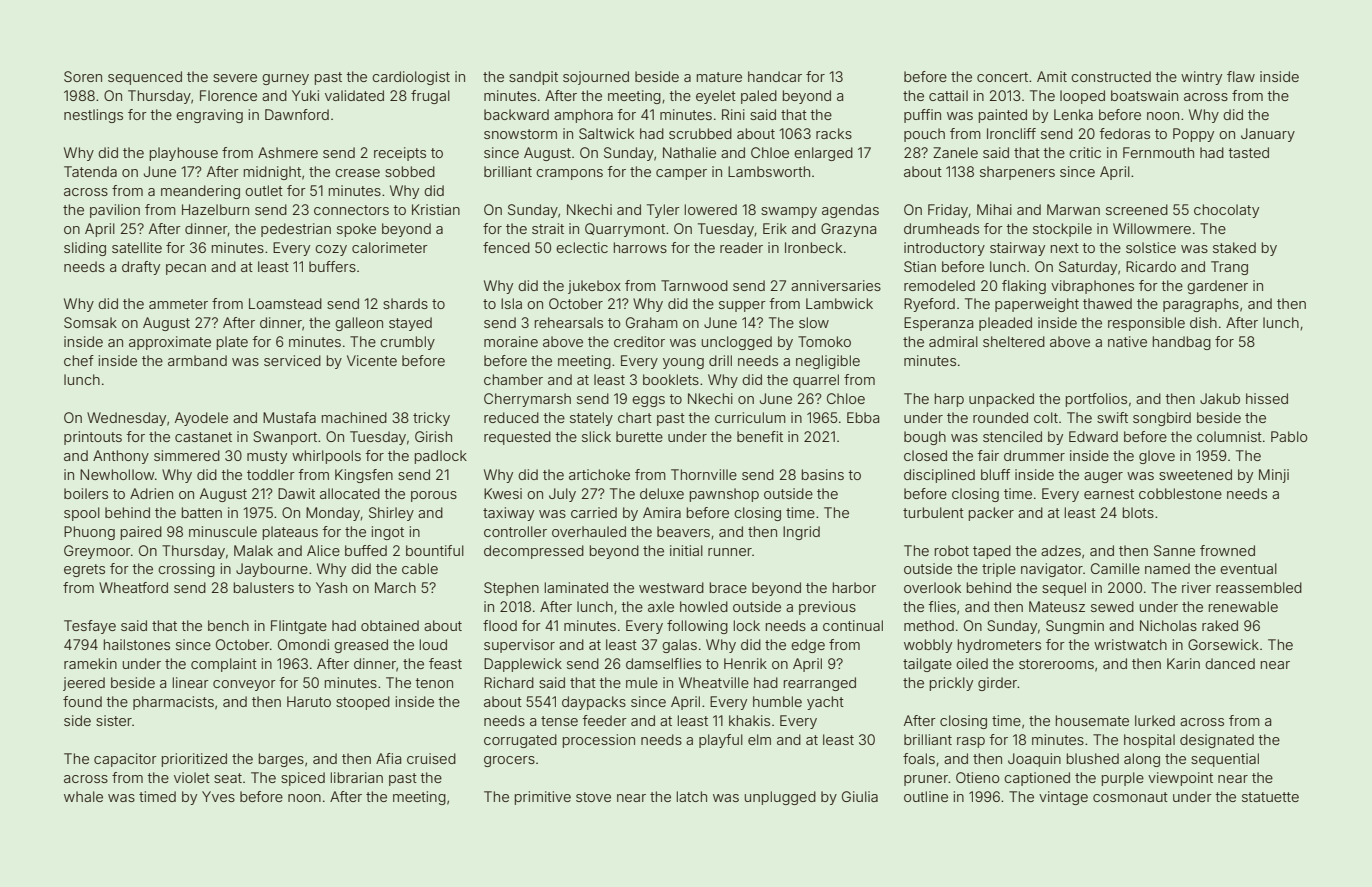 This screenshot has height=887, width=1372. Describe the element at coordinates (1111, 76) in the screenshot. I see `constructed` at that location.
